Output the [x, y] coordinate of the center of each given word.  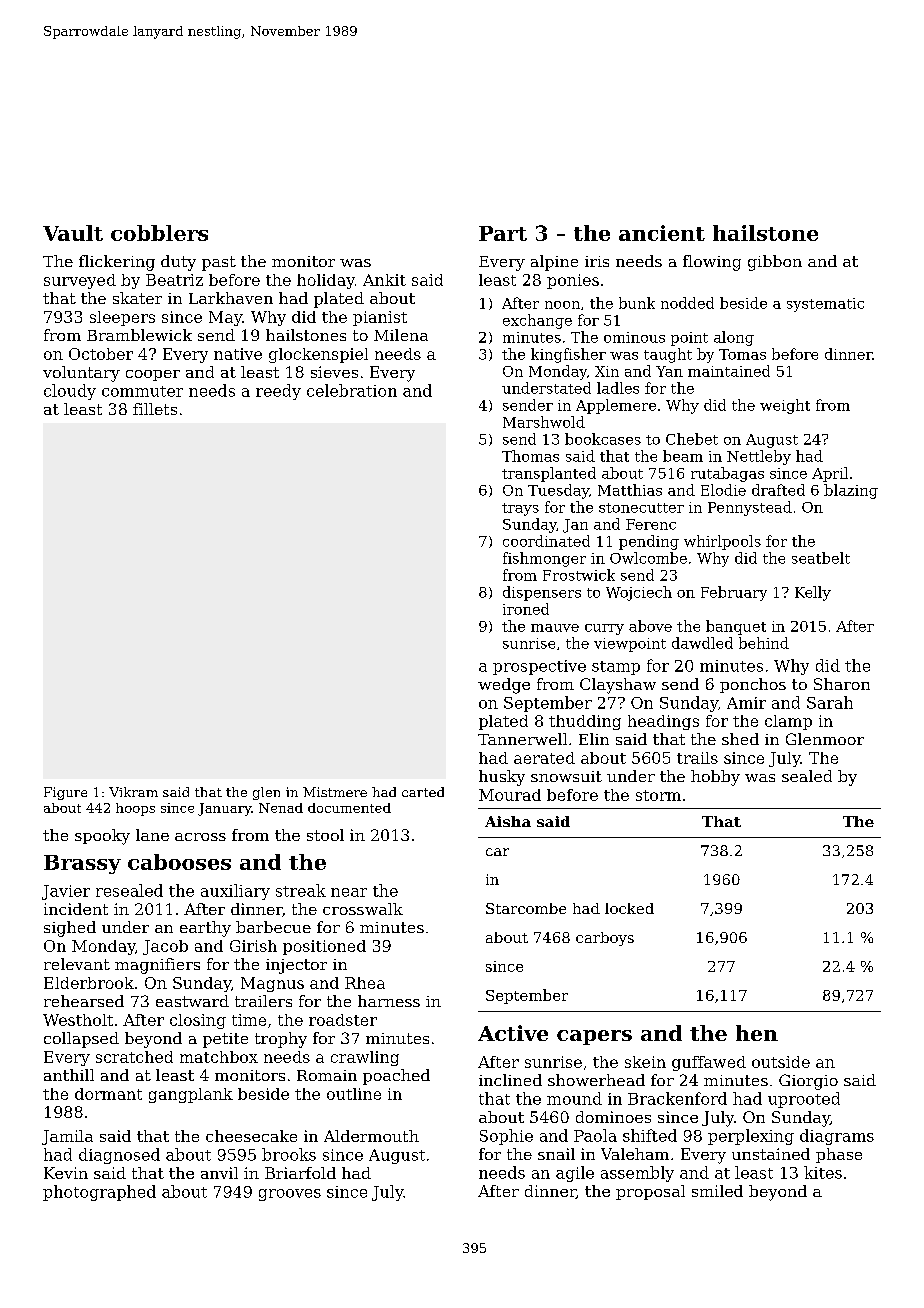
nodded [687, 303]
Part [503, 233]
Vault [73, 233]
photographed [99, 1193]
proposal [650, 1192]
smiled [717, 1191]
